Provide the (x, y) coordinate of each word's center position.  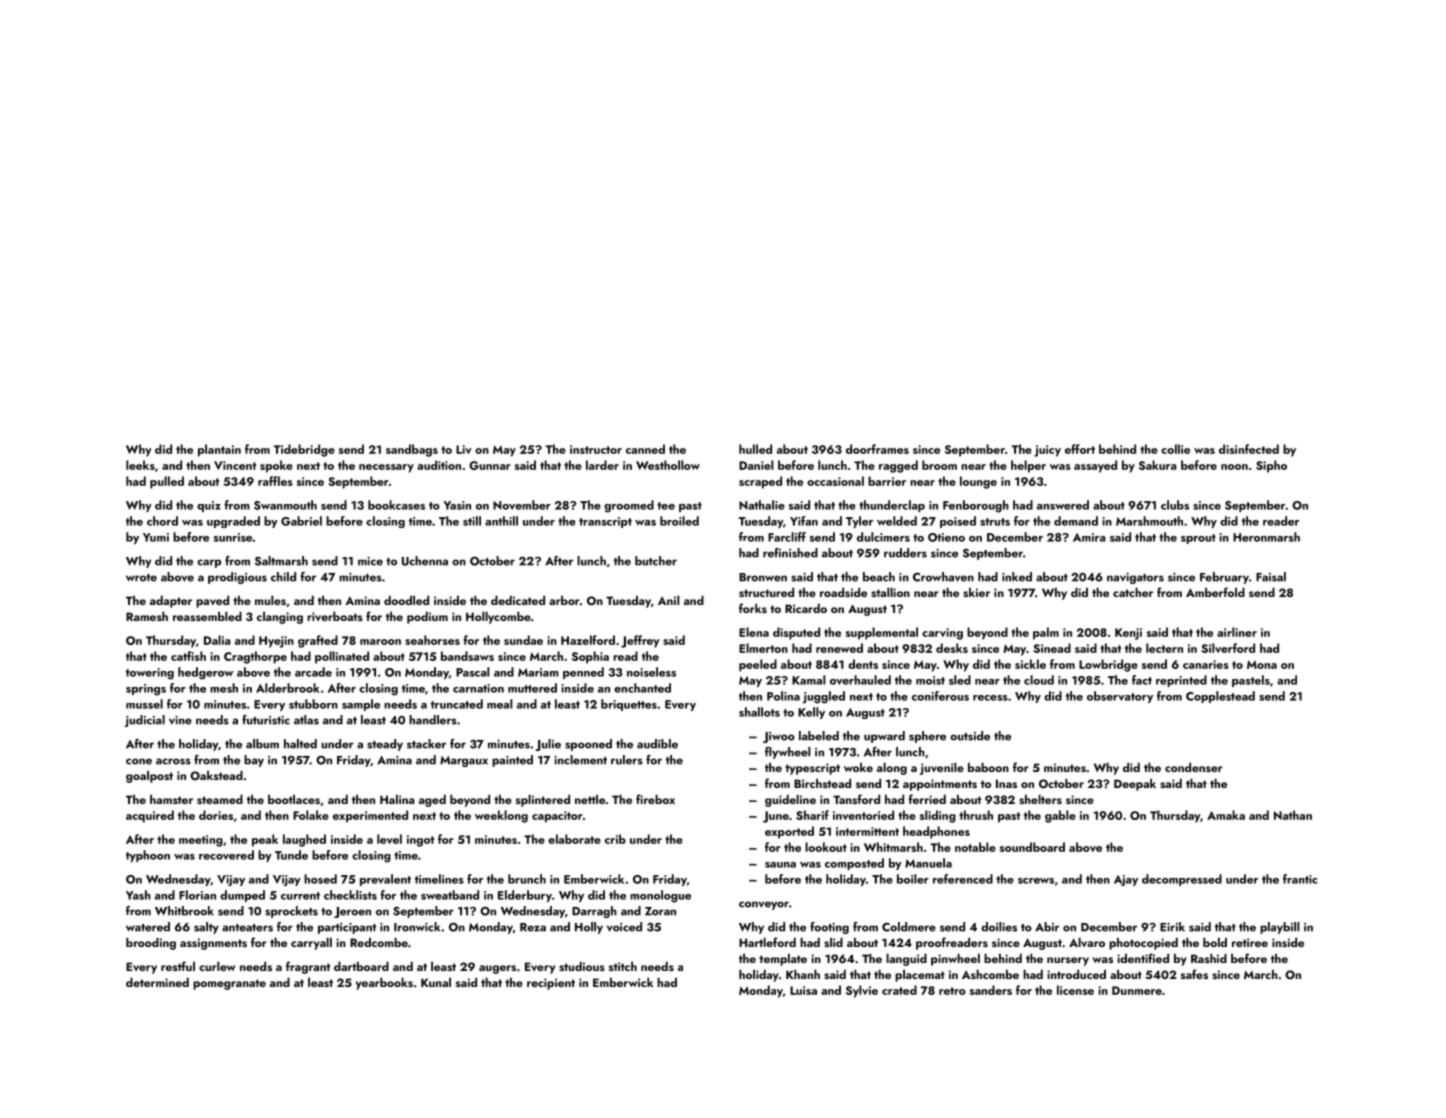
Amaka (1226, 815)
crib (615, 839)
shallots (759, 712)
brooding (151, 943)
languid (906, 959)
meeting (201, 841)
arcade (313, 672)
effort (1080, 449)
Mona (1262, 664)
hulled (755, 449)
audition (439, 465)
